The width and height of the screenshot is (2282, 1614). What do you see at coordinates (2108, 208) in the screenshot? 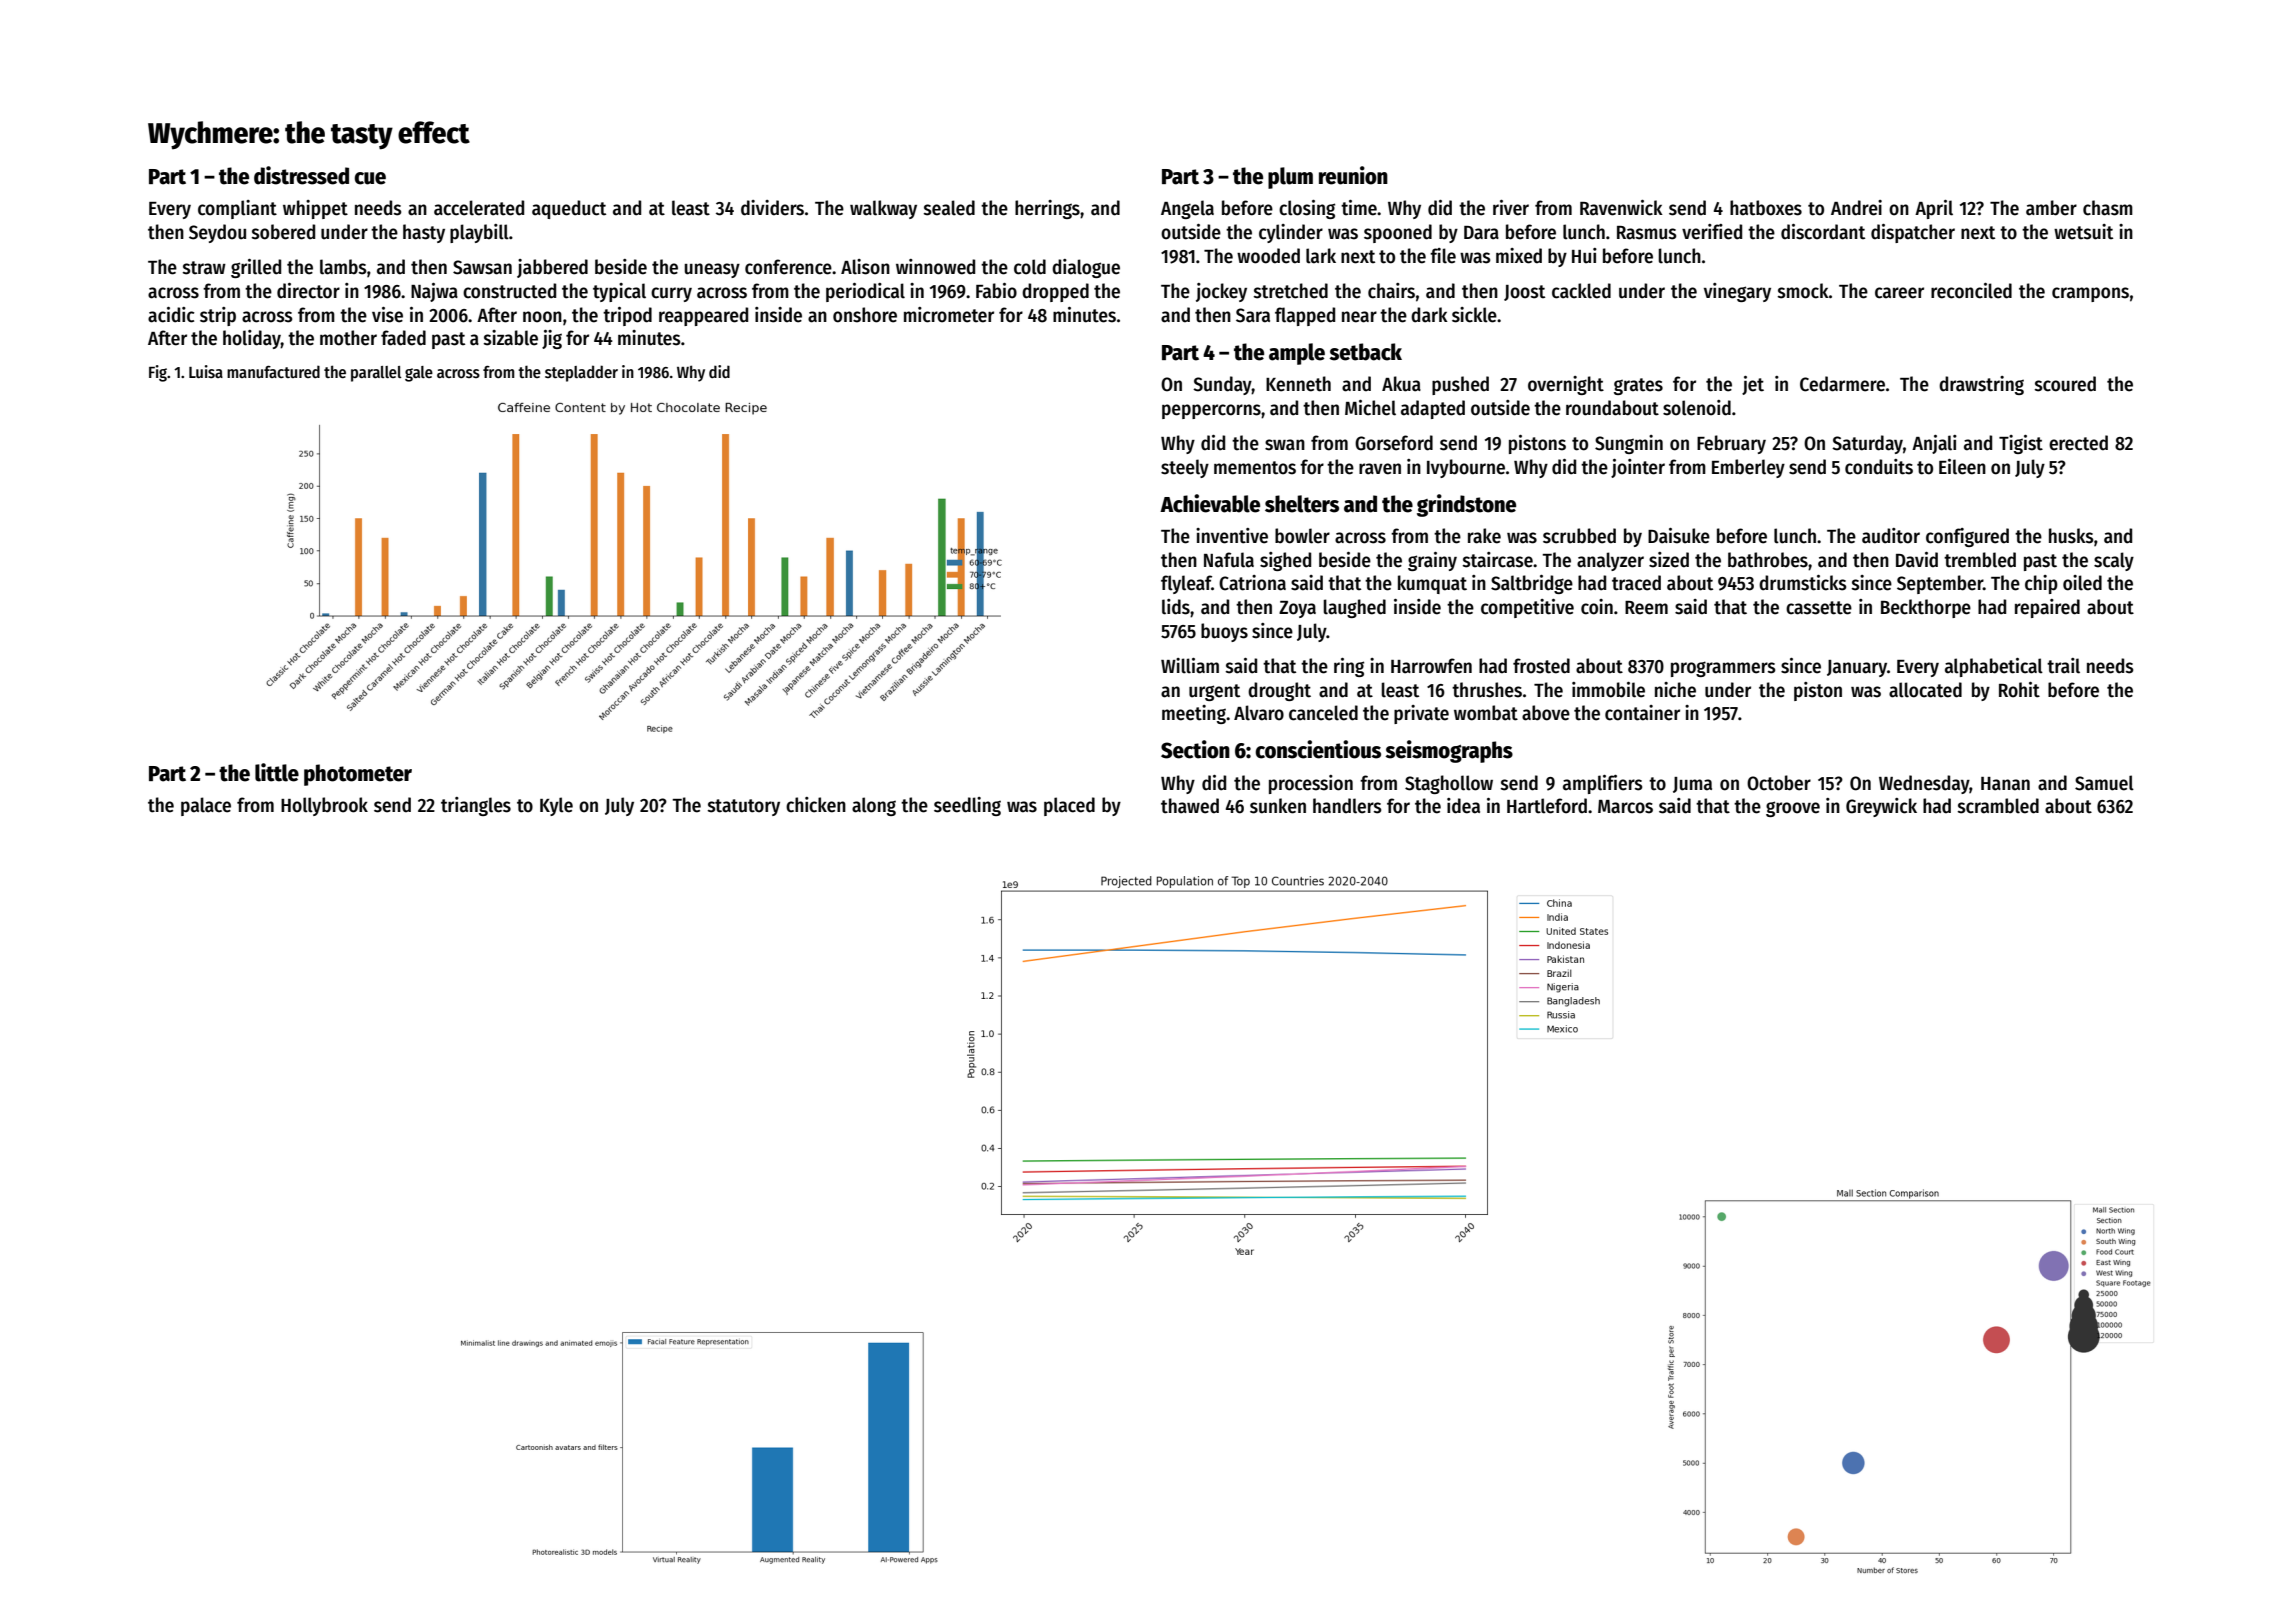
I see `chasm` at bounding box center [2108, 208].
